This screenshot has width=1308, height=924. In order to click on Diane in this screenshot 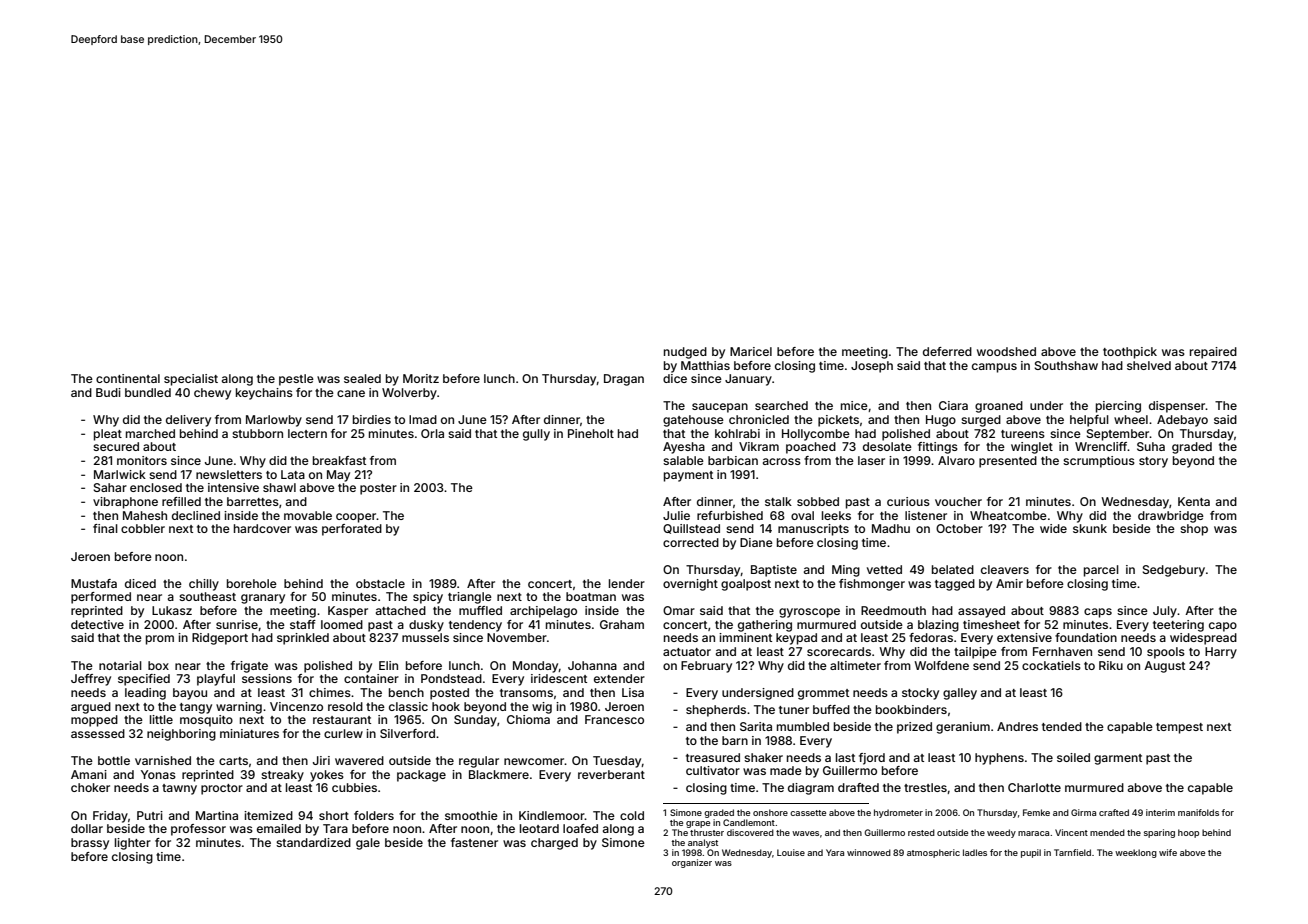, I will do `click(756, 542)`.
